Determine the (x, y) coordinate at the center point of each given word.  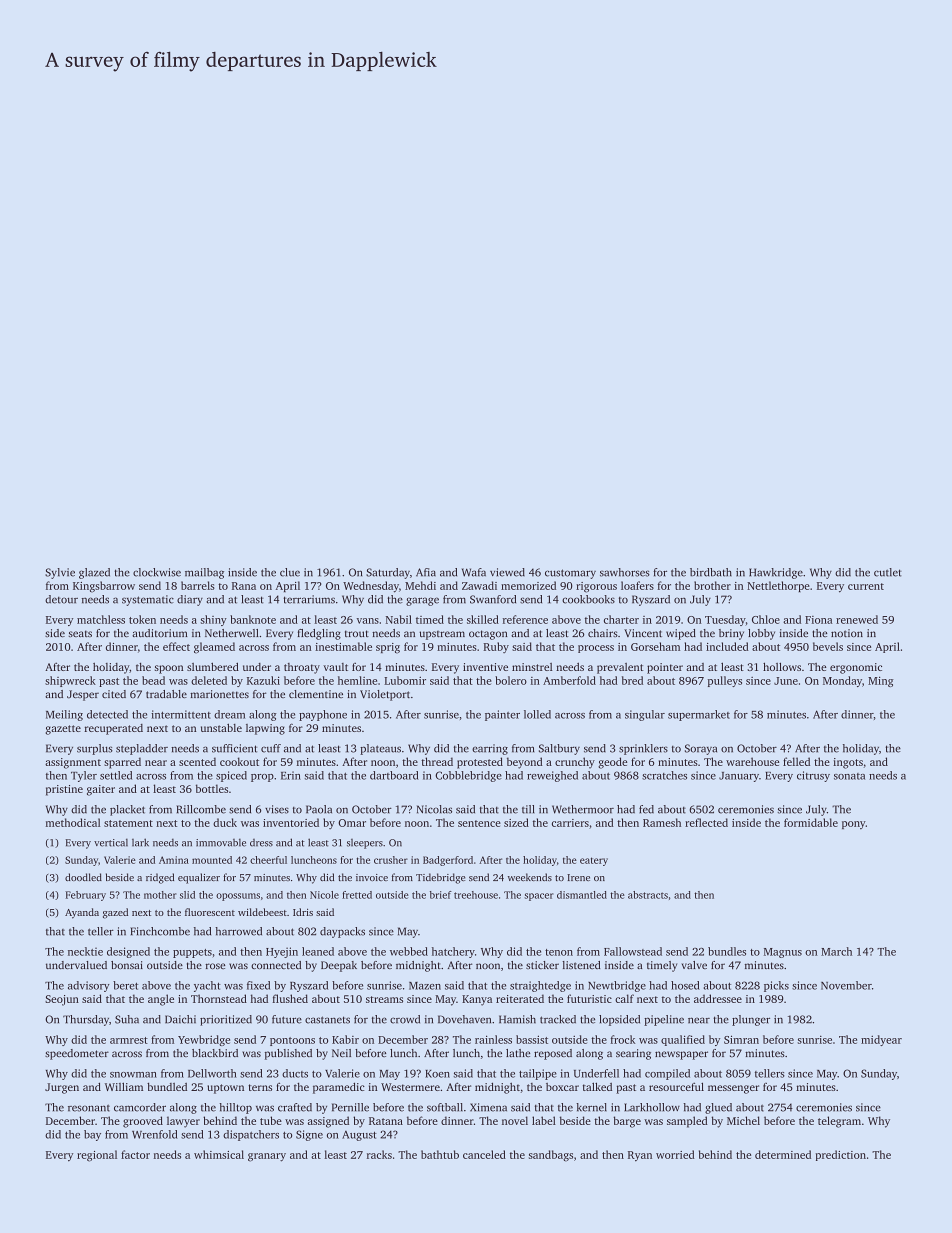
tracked (558, 1019)
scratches (664, 775)
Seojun (62, 1000)
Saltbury (559, 749)
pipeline (664, 1020)
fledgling (319, 634)
